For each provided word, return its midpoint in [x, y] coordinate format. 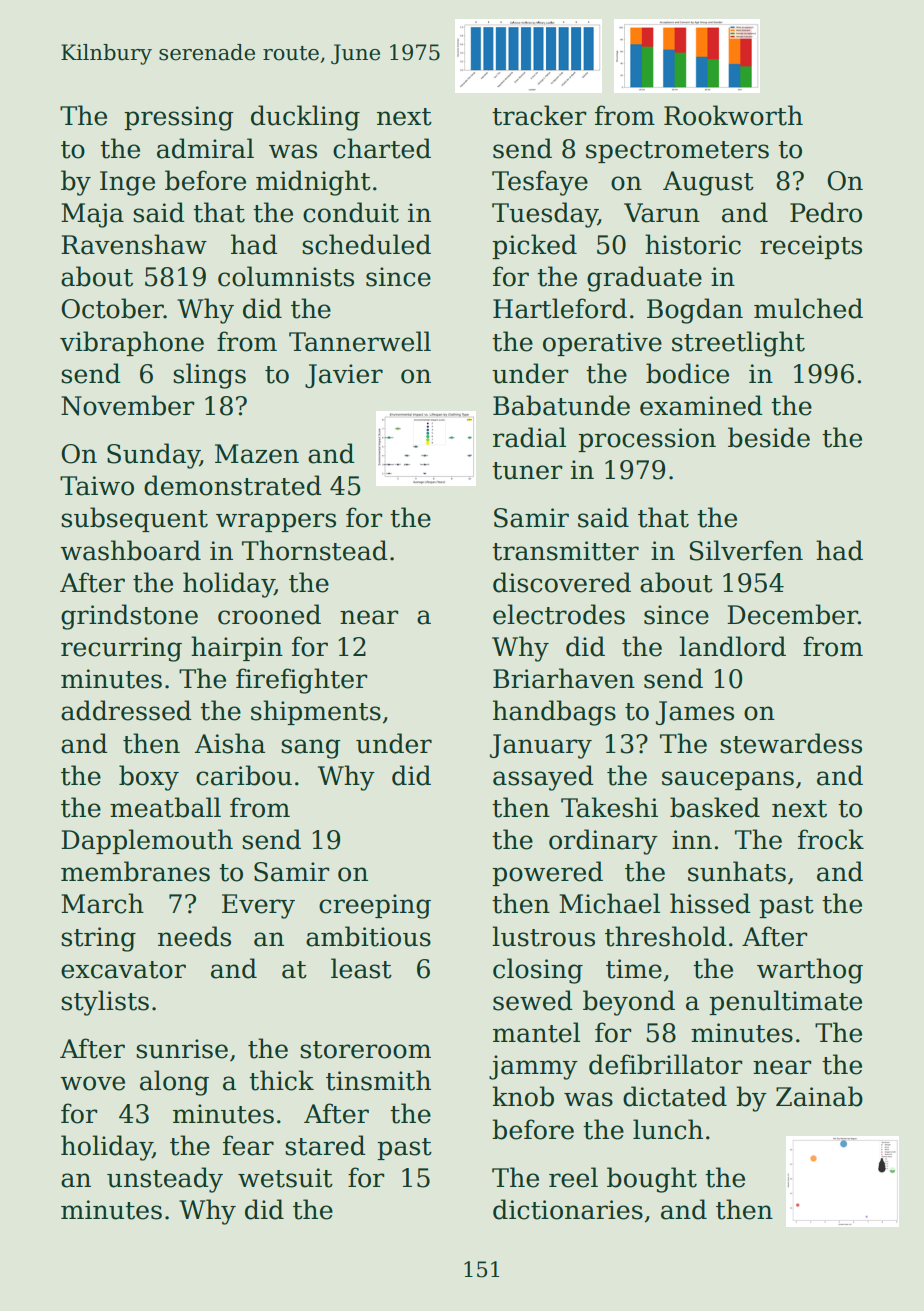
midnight [313, 183]
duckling [305, 118]
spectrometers [677, 152]
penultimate [785, 1002]
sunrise [182, 1049]
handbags [554, 713]
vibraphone [132, 343]
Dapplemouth [147, 841]
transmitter [565, 551]
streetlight [738, 344]
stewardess [791, 743]
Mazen [257, 454]
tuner [527, 471]
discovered [562, 582]
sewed [533, 1000]
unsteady [165, 1180]
